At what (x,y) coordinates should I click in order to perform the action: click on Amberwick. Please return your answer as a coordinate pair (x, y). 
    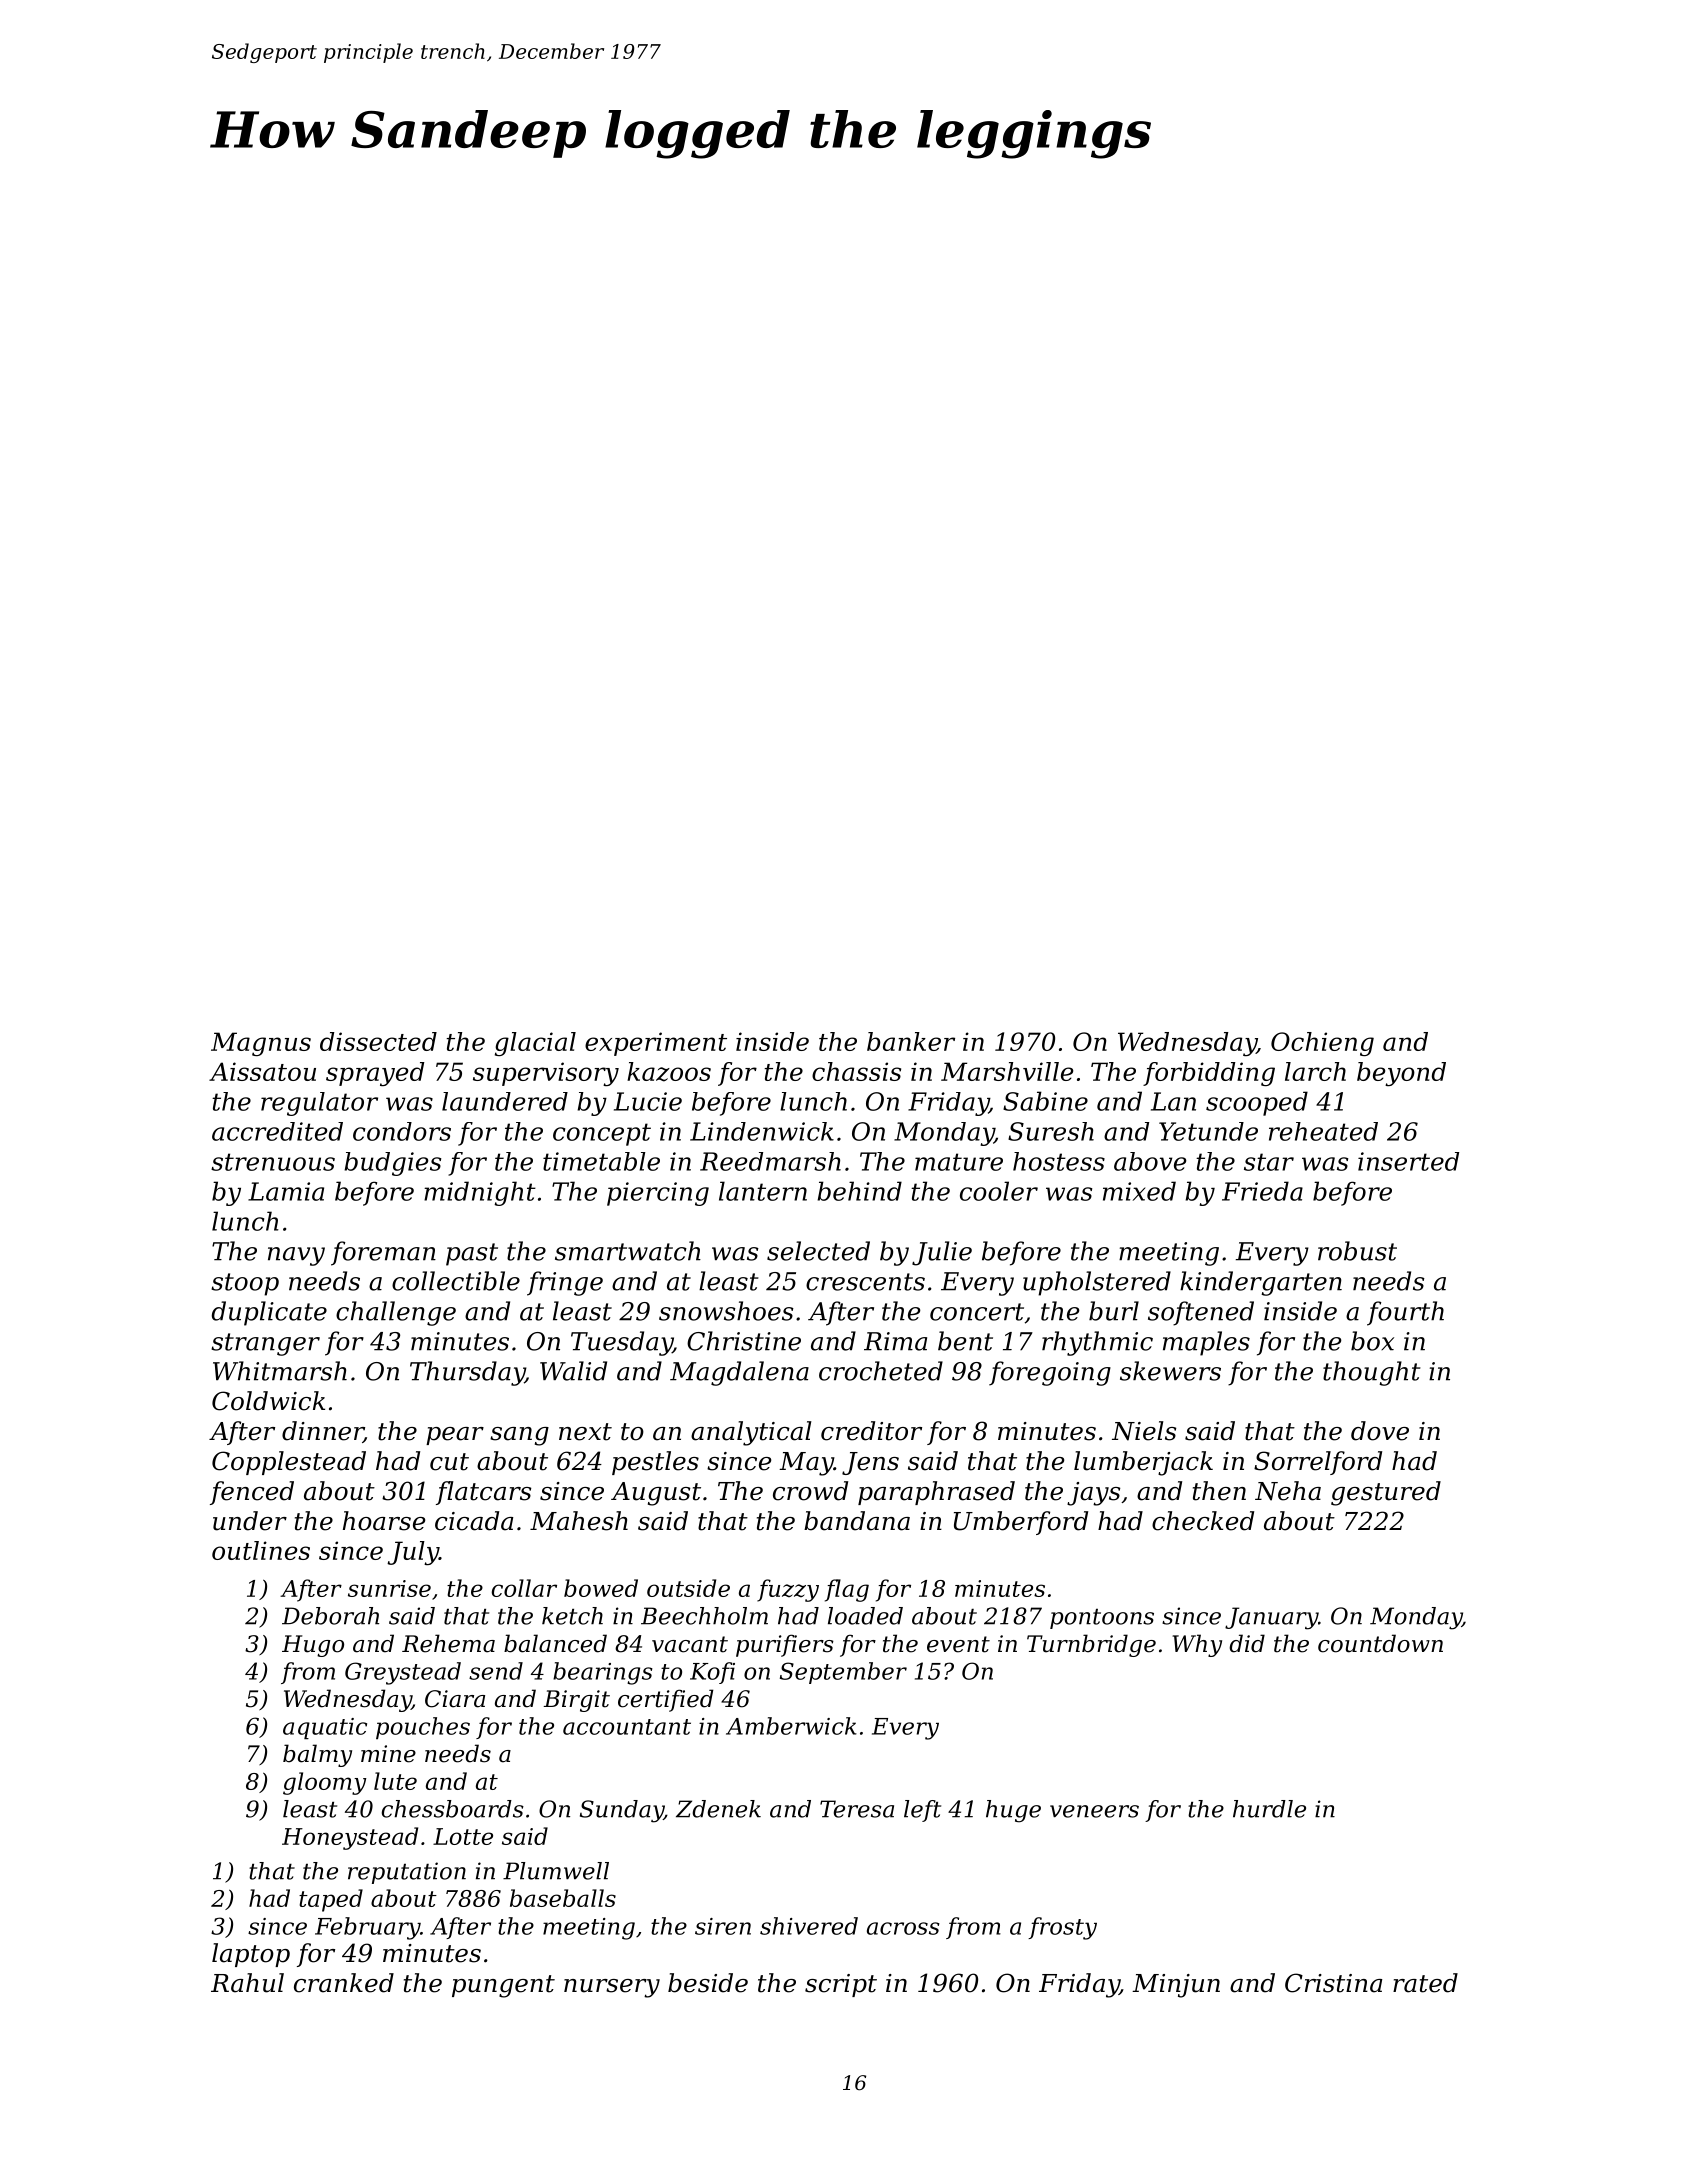
    Looking at the image, I should click on (791, 1726).
